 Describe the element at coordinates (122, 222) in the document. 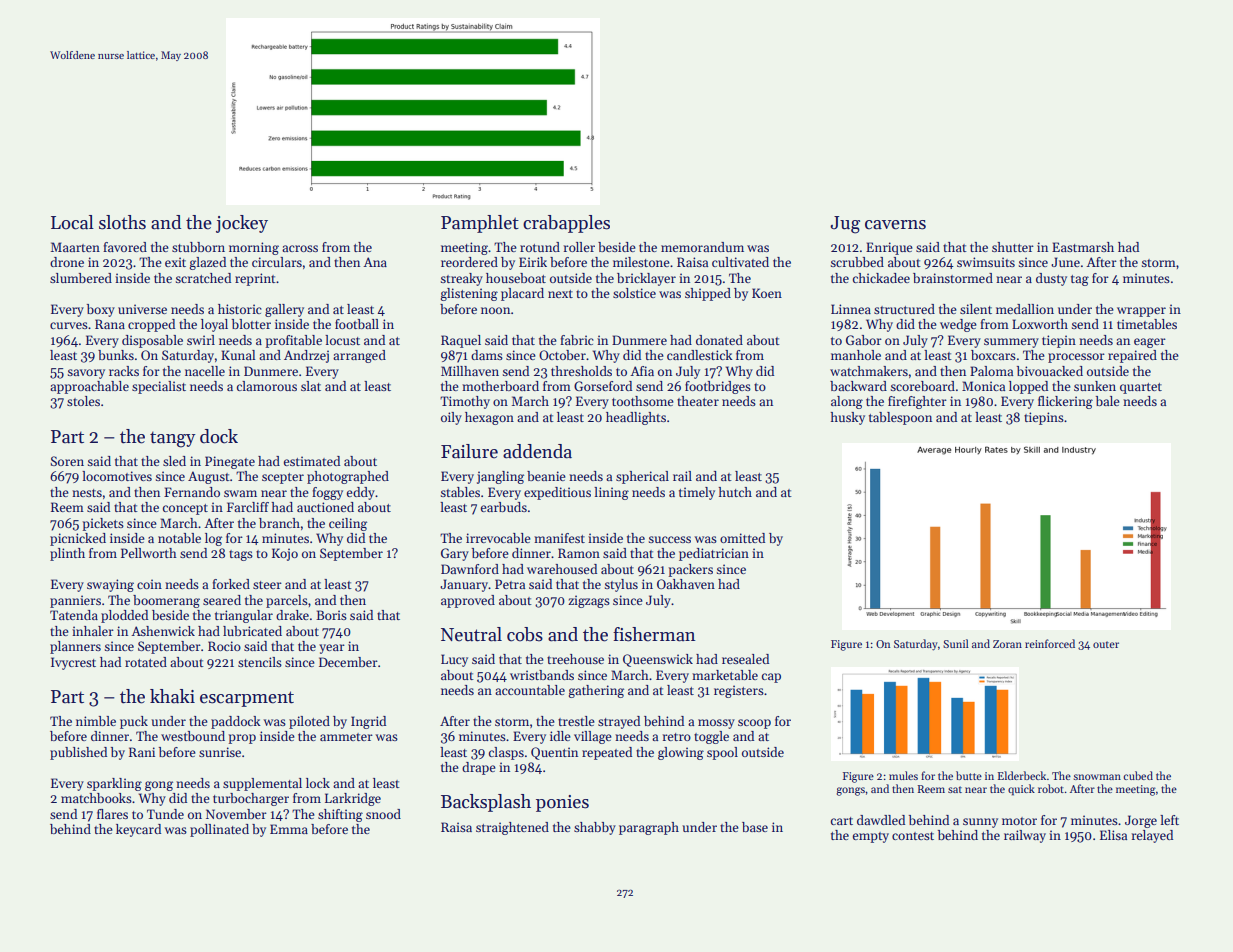

I see `sloths` at that location.
